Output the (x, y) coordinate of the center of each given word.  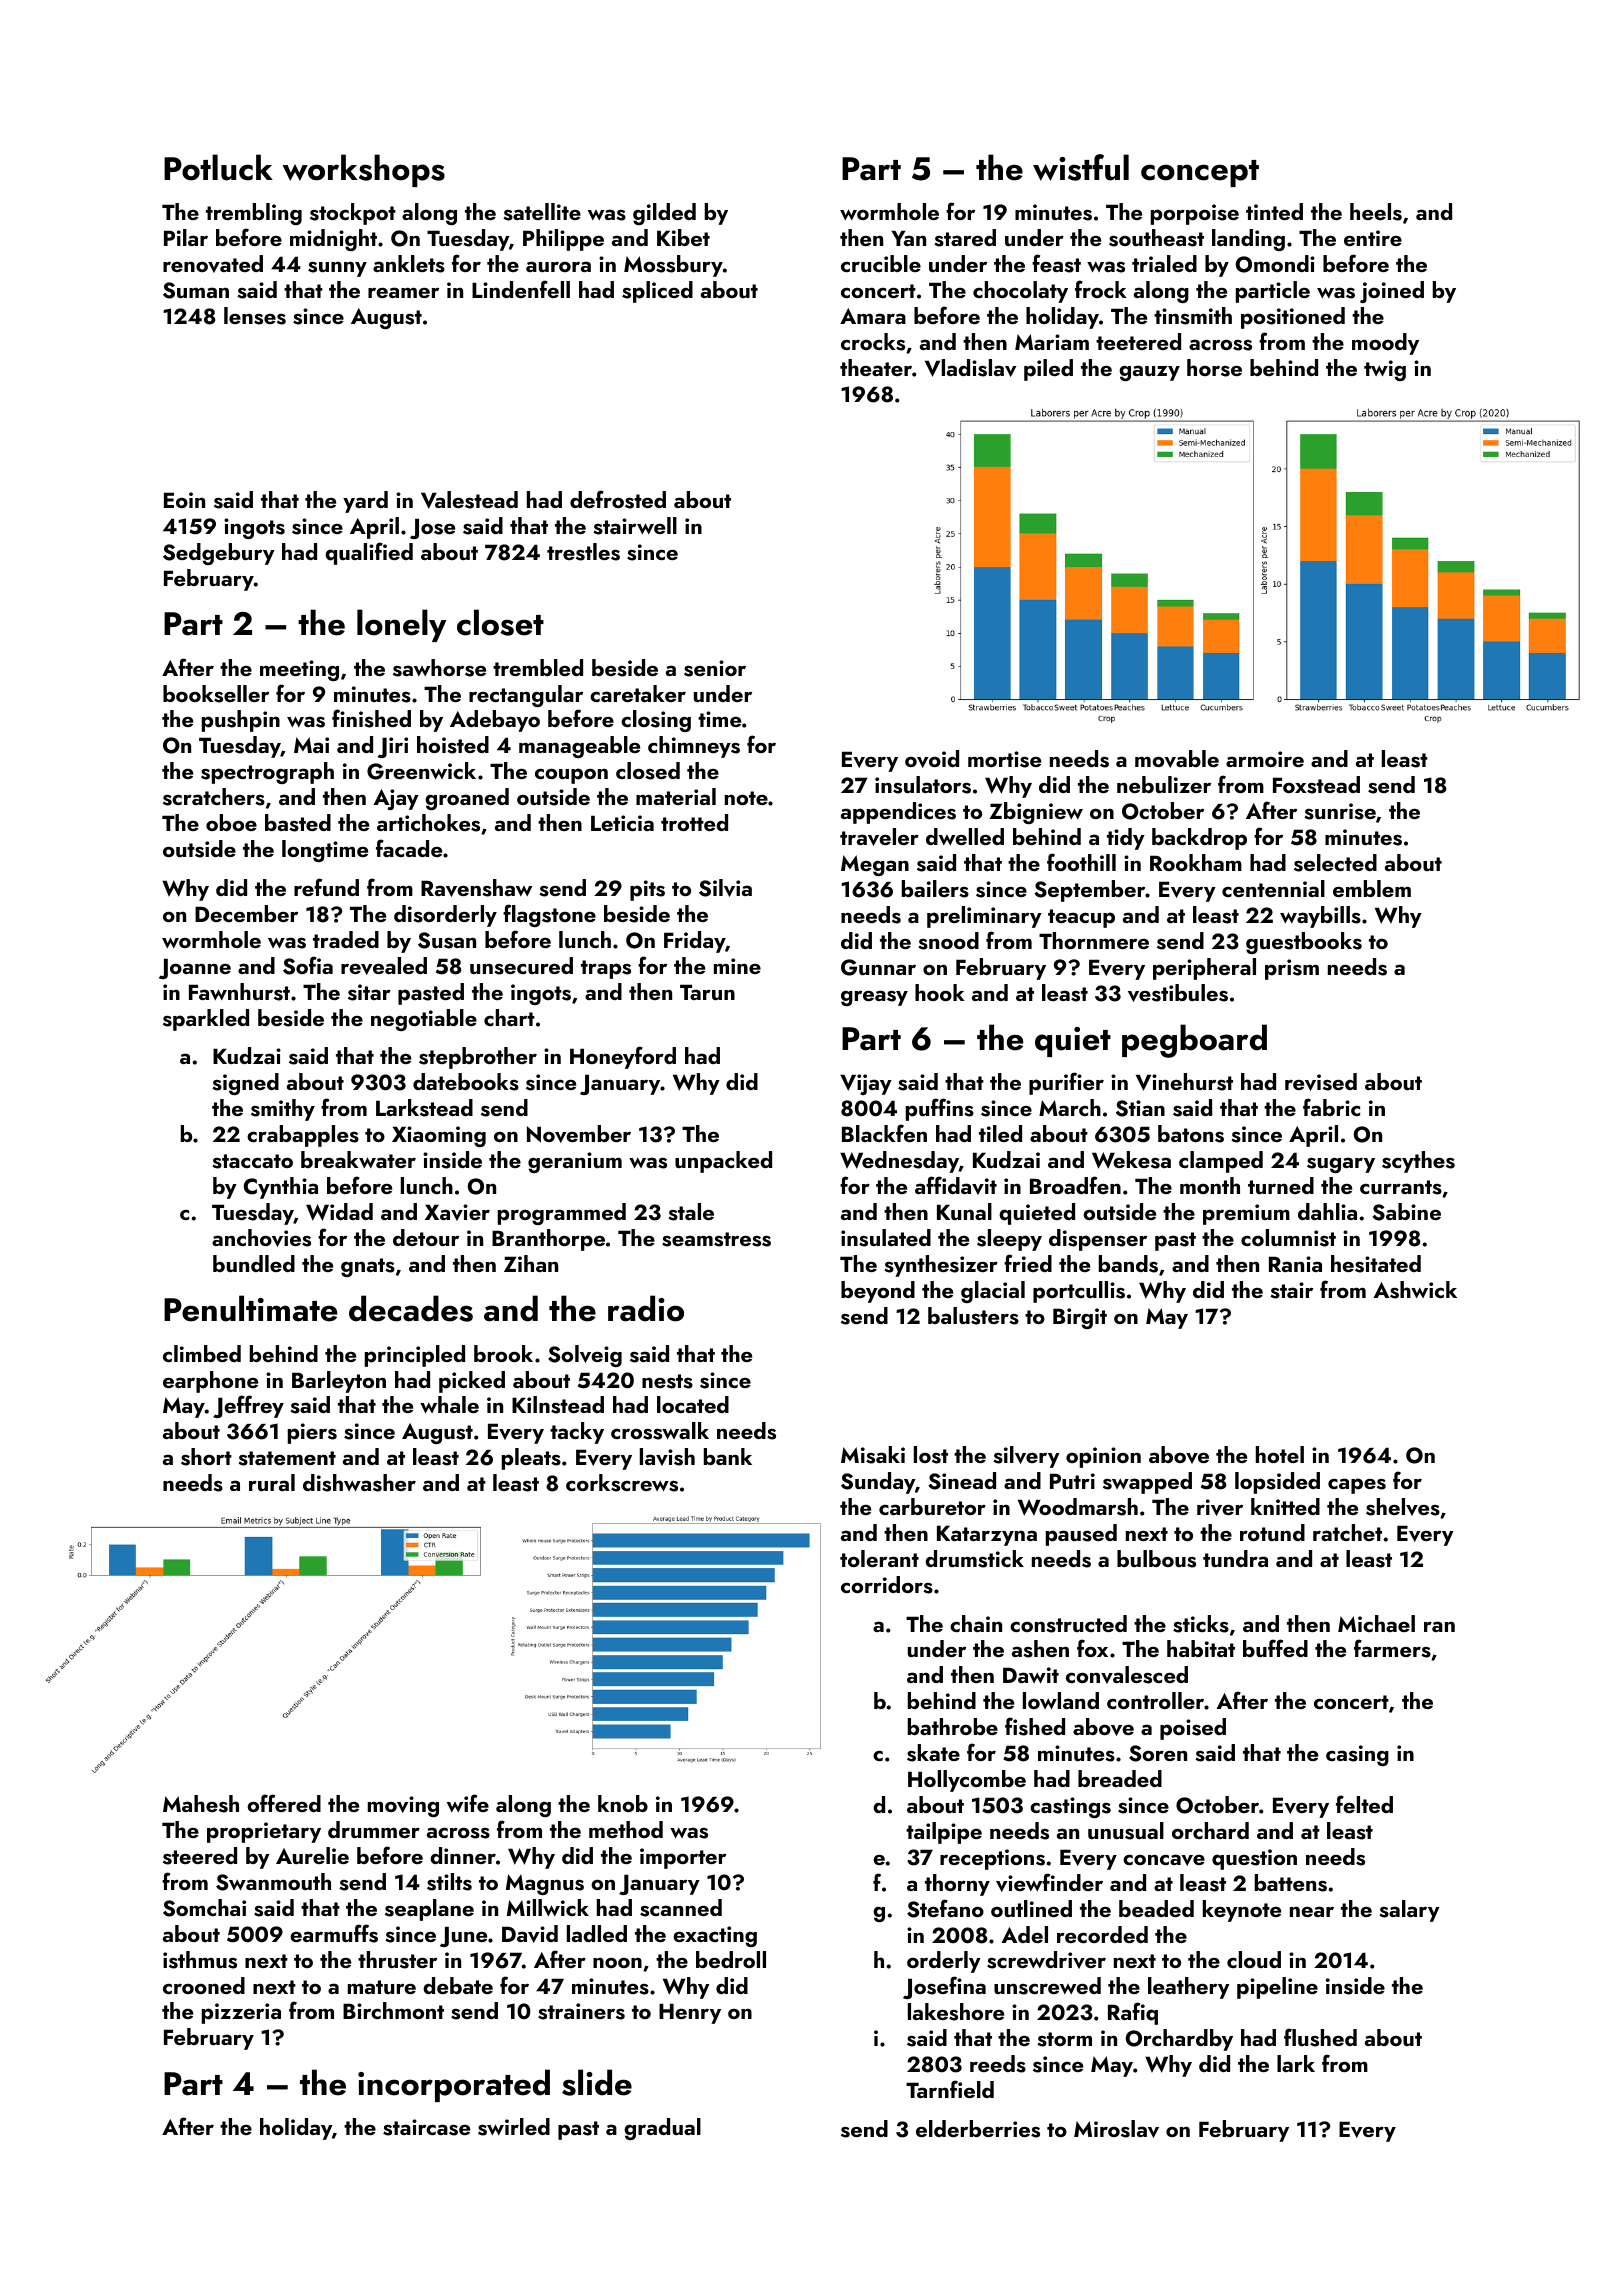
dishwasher (359, 1483)
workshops (364, 170)
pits (647, 890)
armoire (1265, 759)
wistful (1081, 167)
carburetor (932, 1506)
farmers (1392, 1648)
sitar (369, 992)
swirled (514, 2127)
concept (1200, 173)
